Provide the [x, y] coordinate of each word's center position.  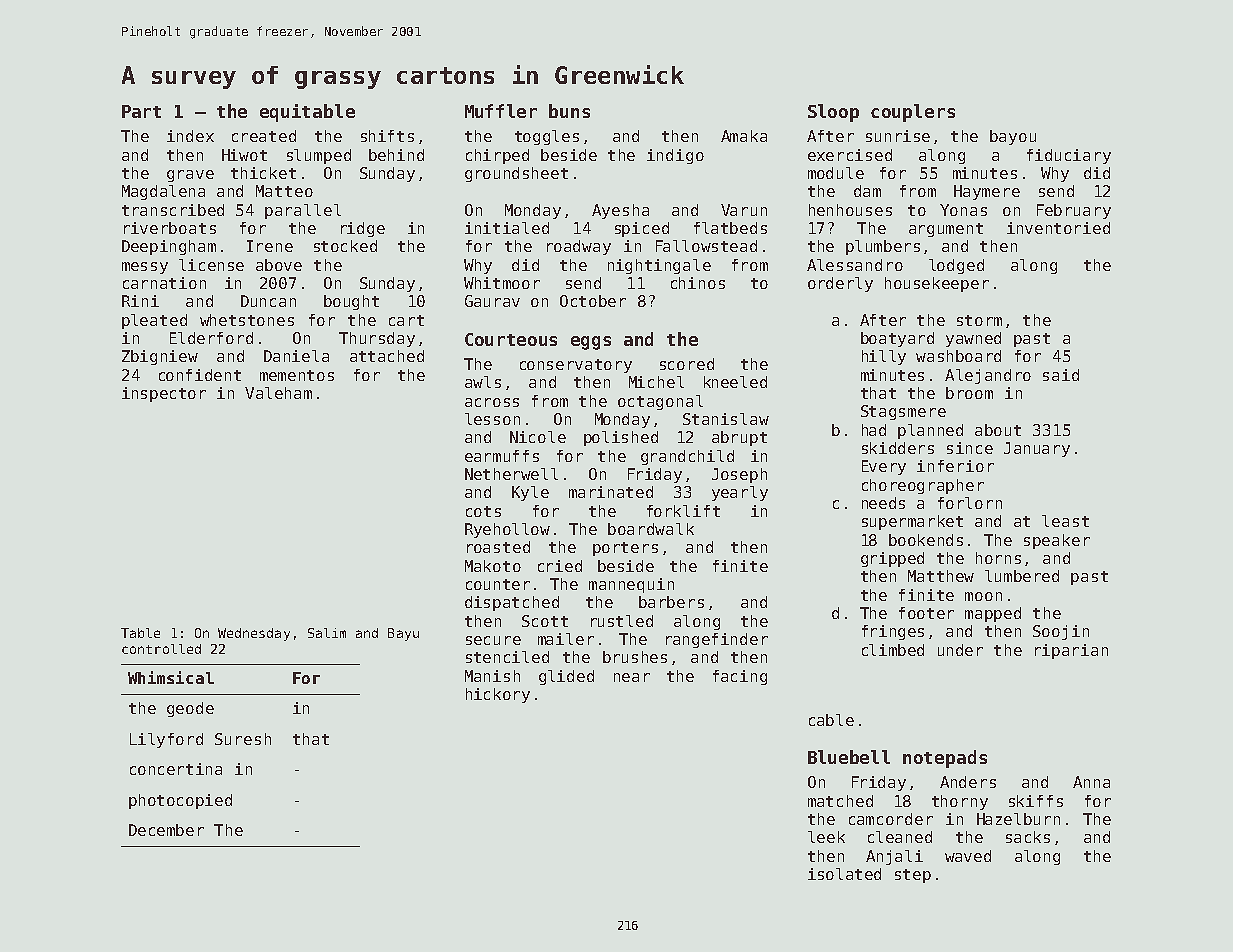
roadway [579, 247]
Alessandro [855, 265]
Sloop [833, 113]
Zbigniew [160, 357]
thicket [263, 173]
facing [740, 677]
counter [498, 584]
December [166, 830]
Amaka [744, 136]
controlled [161, 649]
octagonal [660, 402]
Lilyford [166, 740]
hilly [884, 357]
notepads [945, 759]
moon [983, 596]
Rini [140, 301]
